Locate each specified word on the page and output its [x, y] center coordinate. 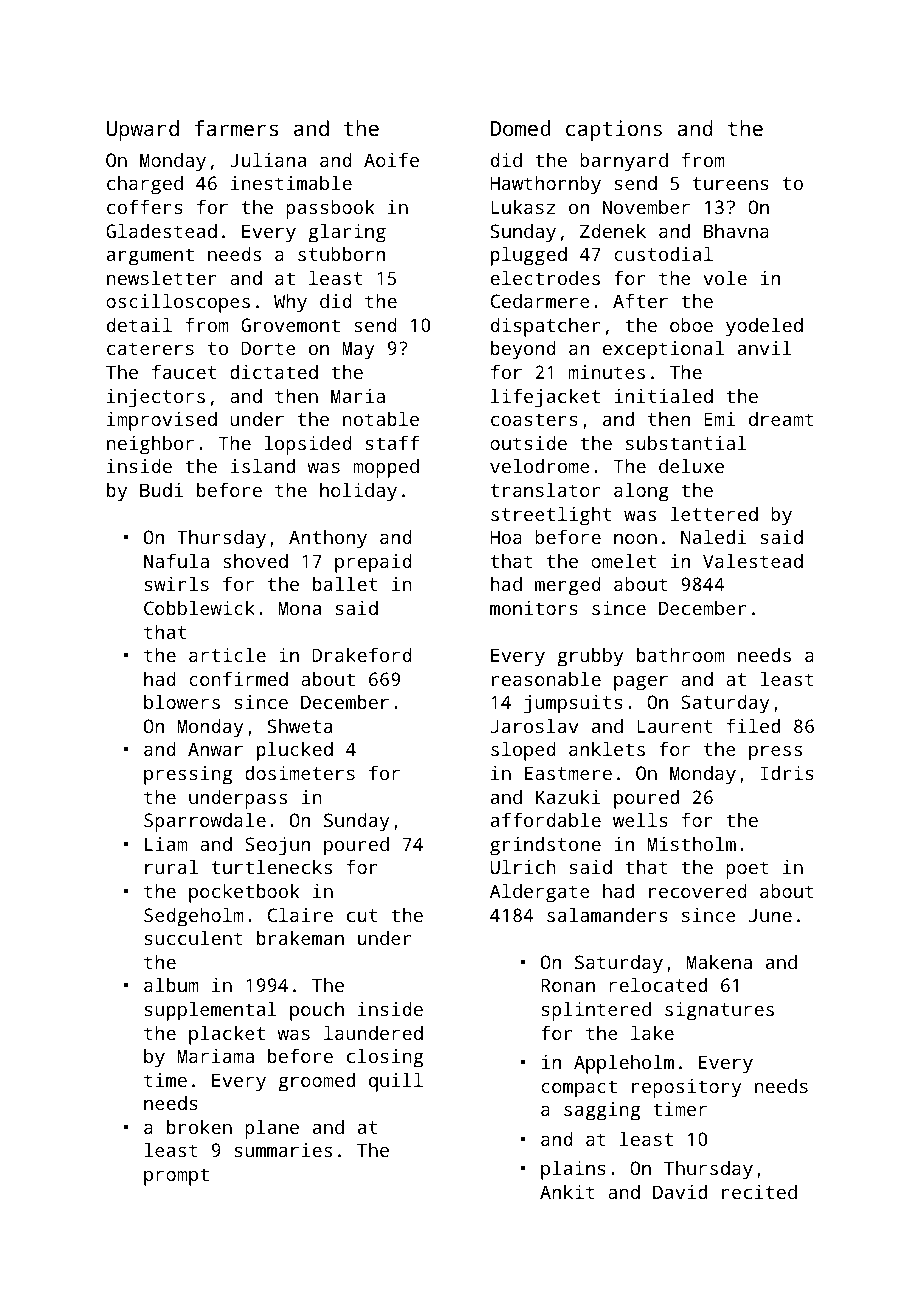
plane [272, 1129]
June [770, 915]
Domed [520, 128]
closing [385, 1058]
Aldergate [540, 893]
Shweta [300, 726]
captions [614, 130]
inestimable [291, 183]
